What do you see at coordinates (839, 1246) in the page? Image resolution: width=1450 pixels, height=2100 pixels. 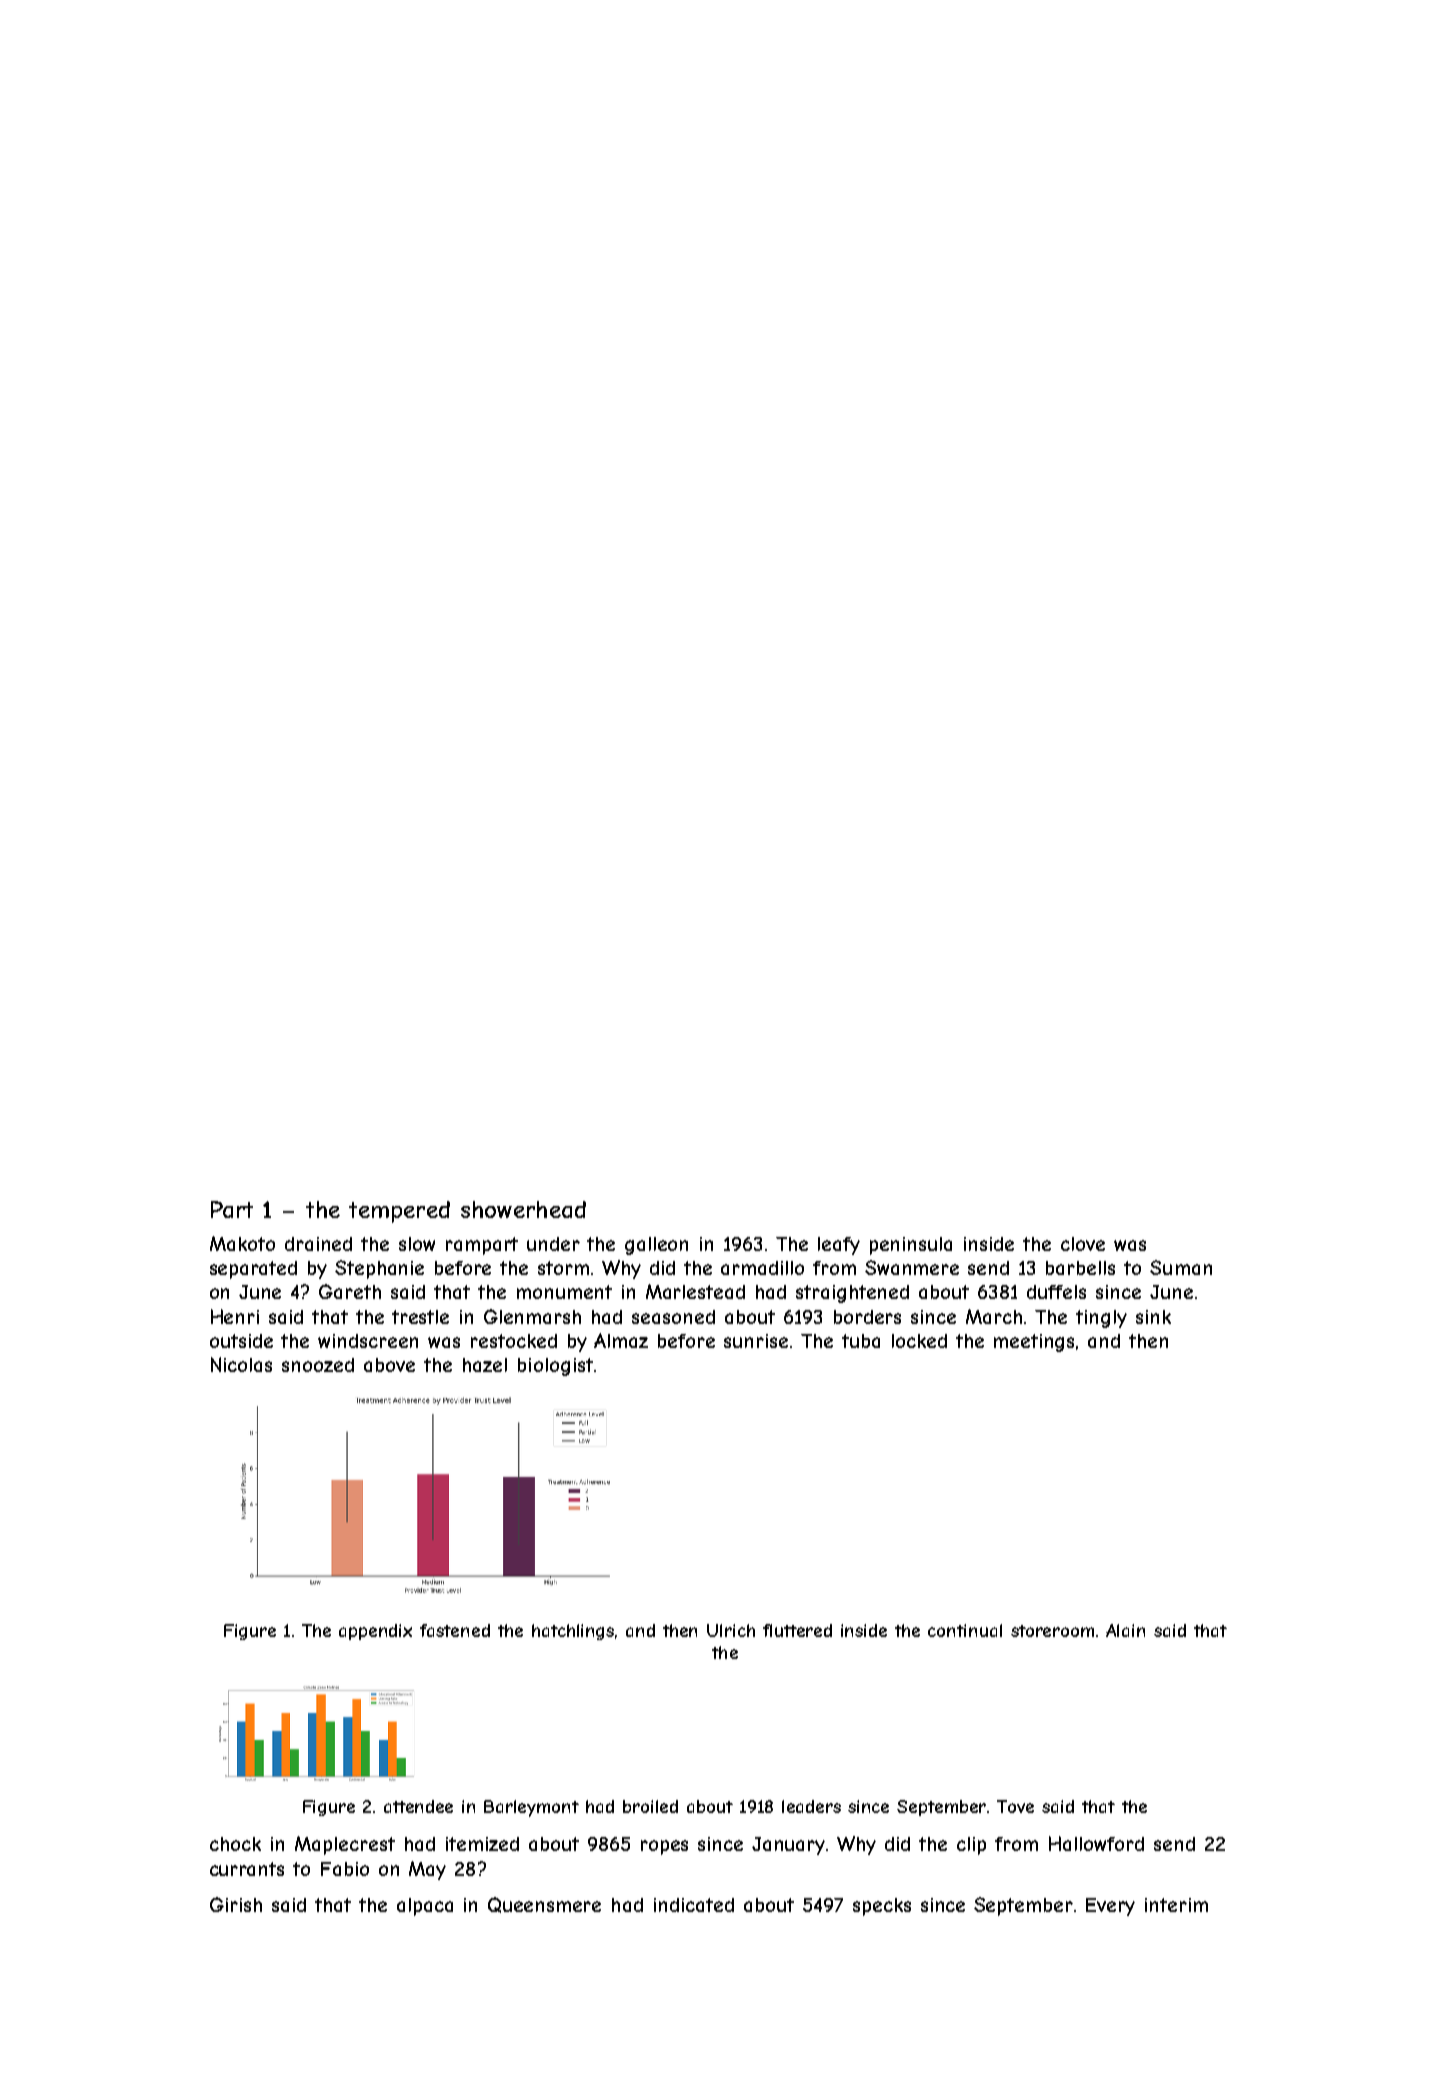 I see `leafy` at bounding box center [839, 1246].
